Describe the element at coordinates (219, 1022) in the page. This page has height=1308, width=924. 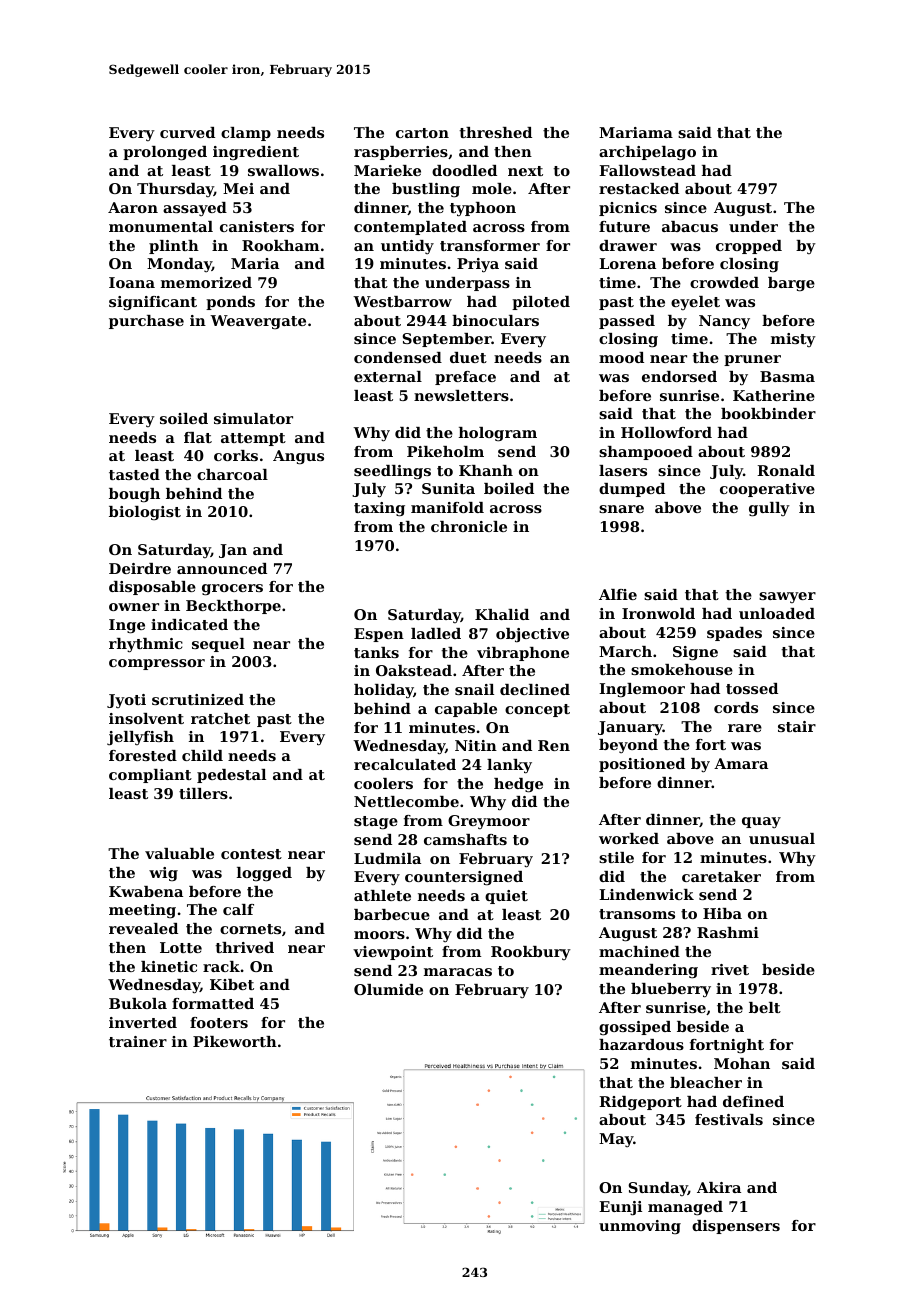
I see `footers` at that location.
